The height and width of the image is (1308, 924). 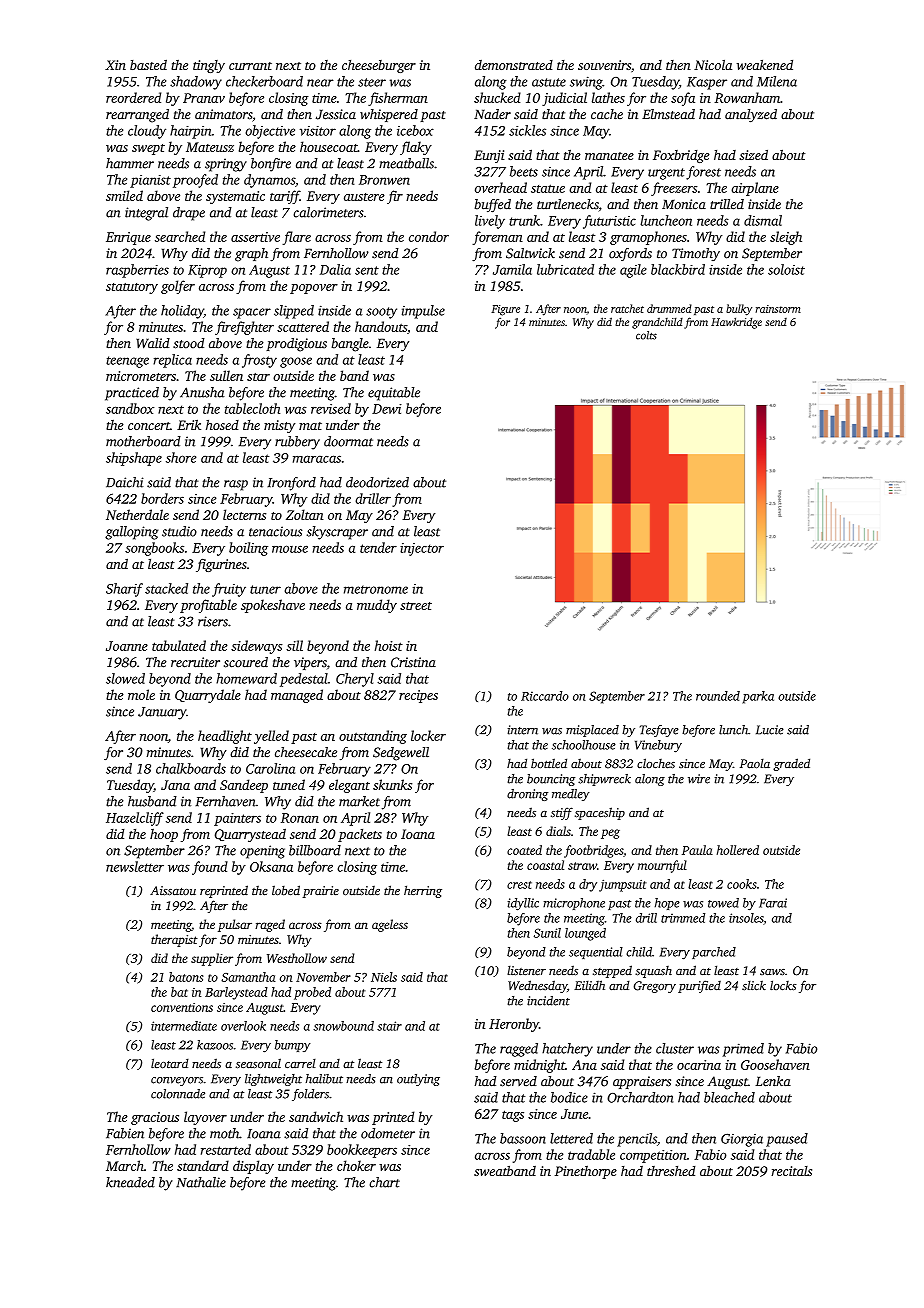 I want to click on injector, so click(x=422, y=549).
